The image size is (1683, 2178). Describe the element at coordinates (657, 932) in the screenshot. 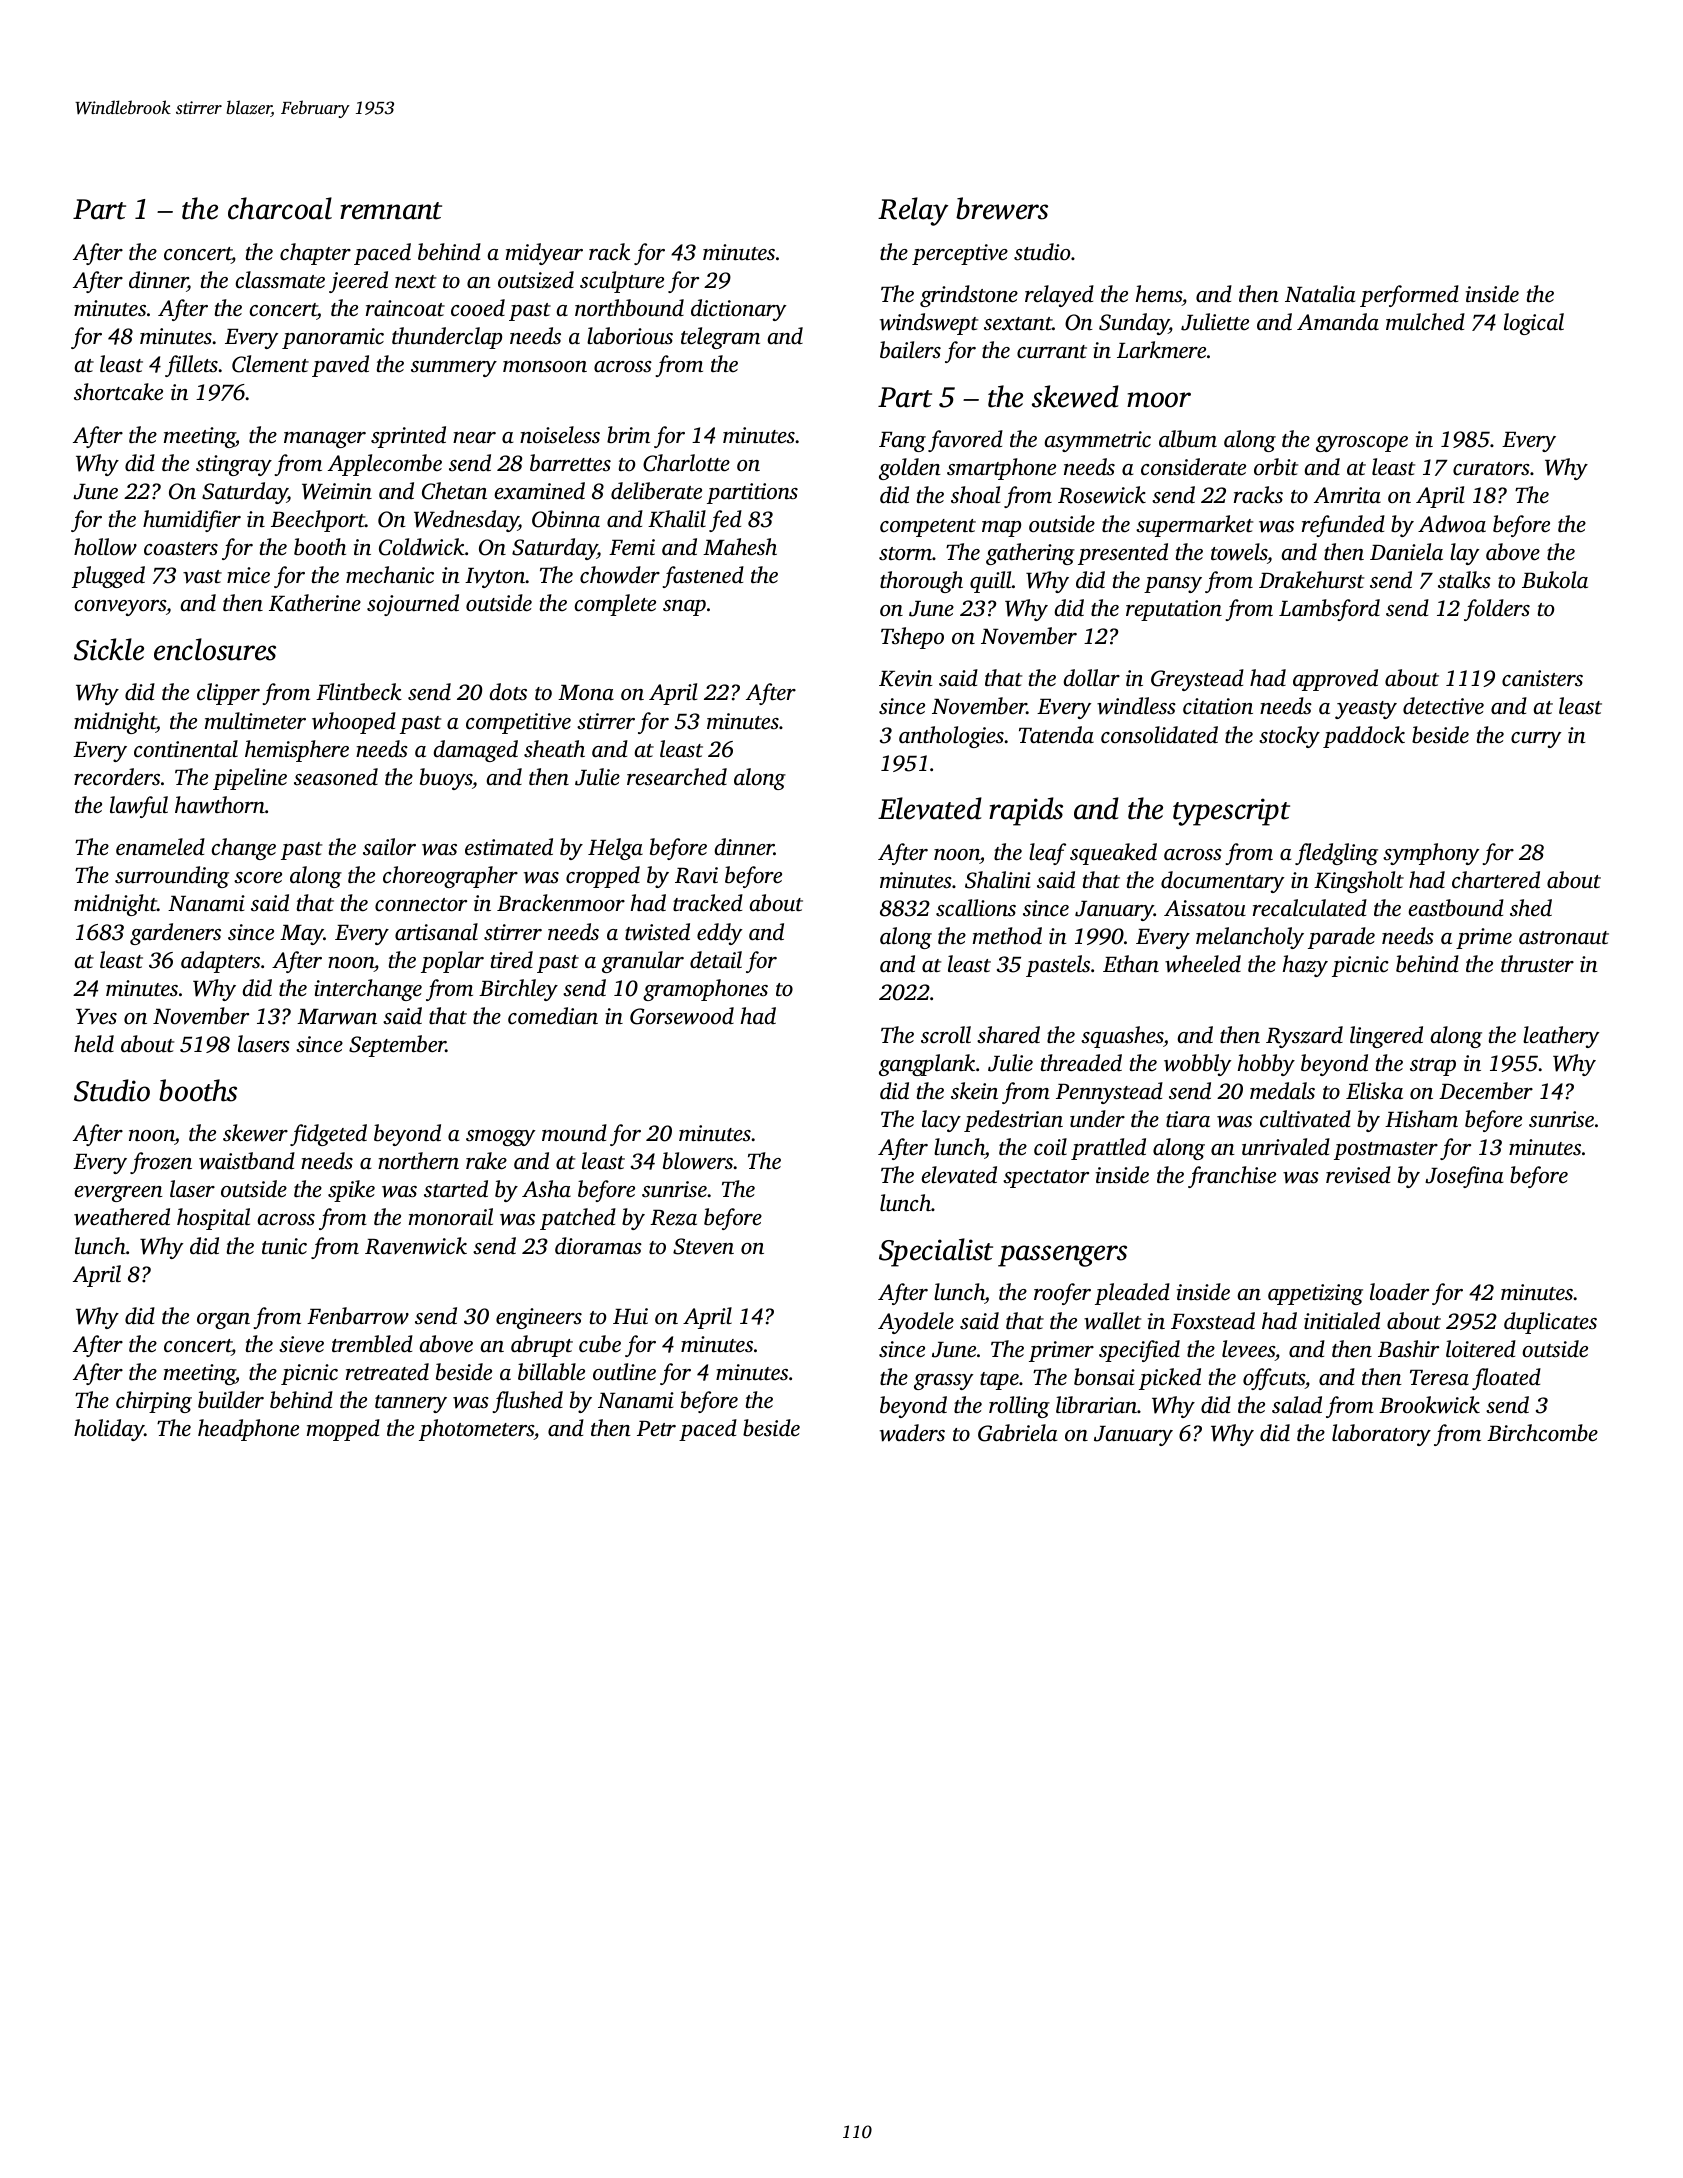

I see `twisted` at that location.
